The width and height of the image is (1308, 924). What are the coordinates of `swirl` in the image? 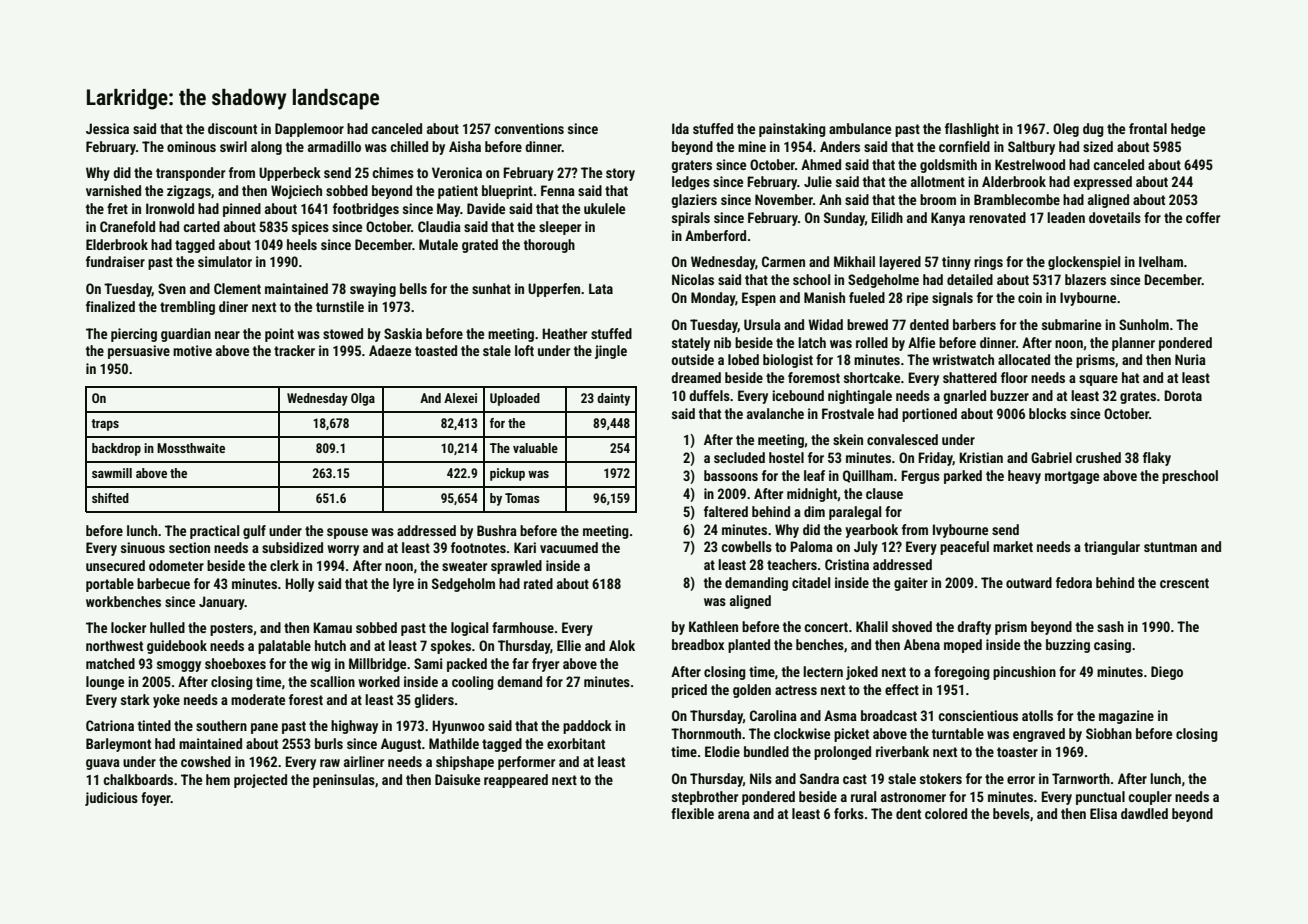 It's located at (233, 146).
